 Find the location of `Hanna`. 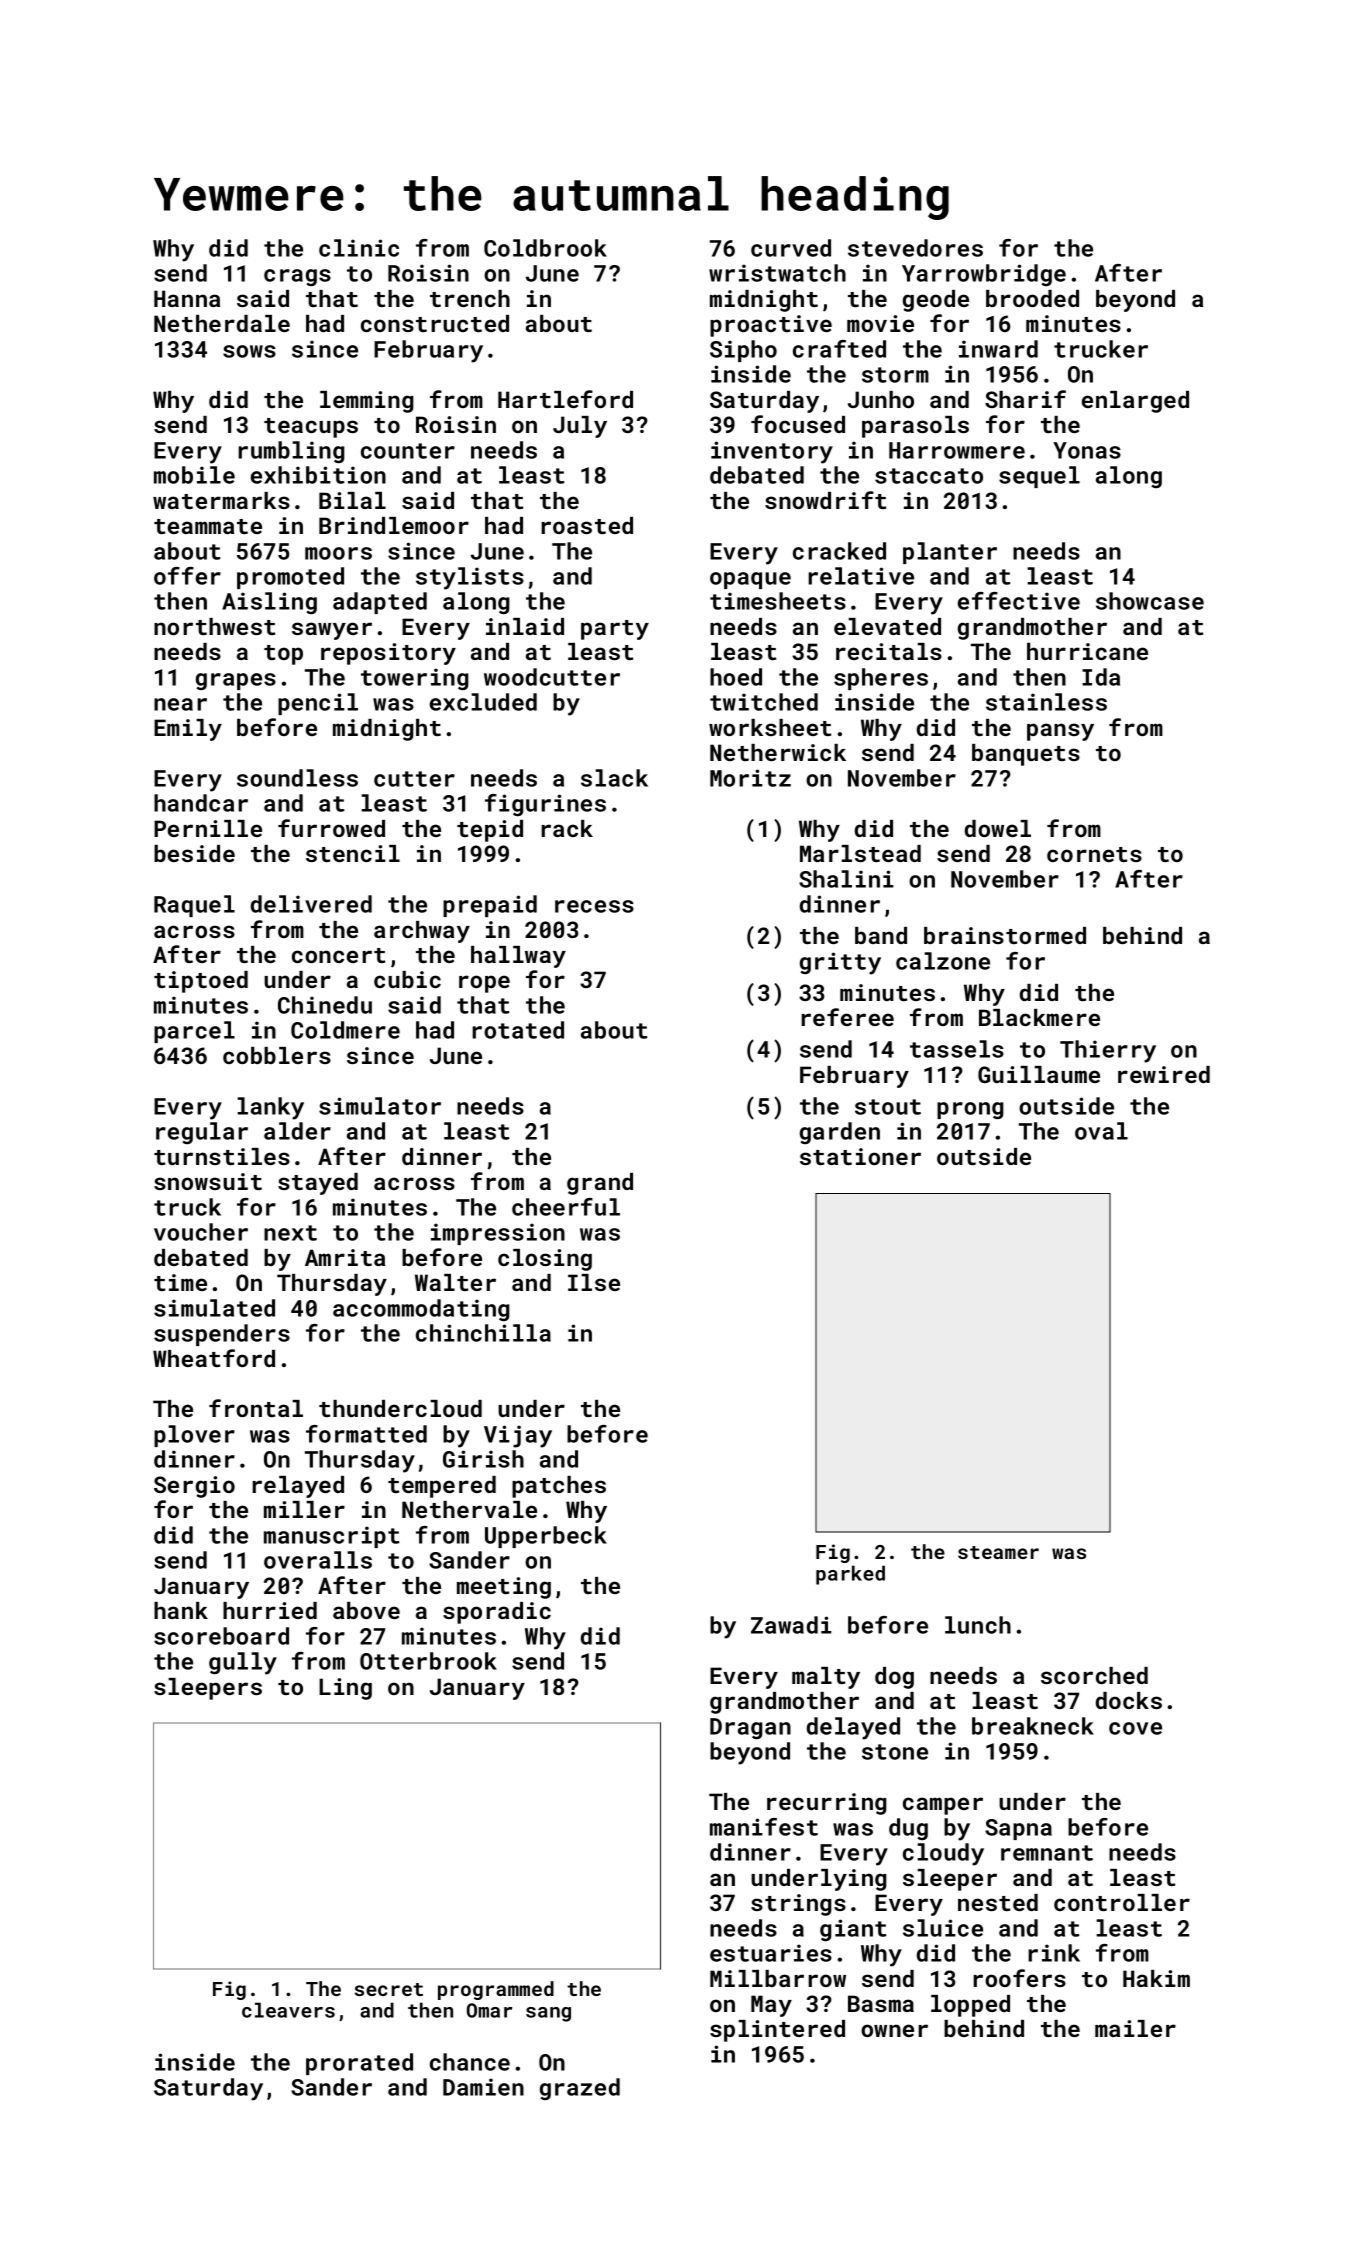

Hanna is located at coordinates (187, 298).
